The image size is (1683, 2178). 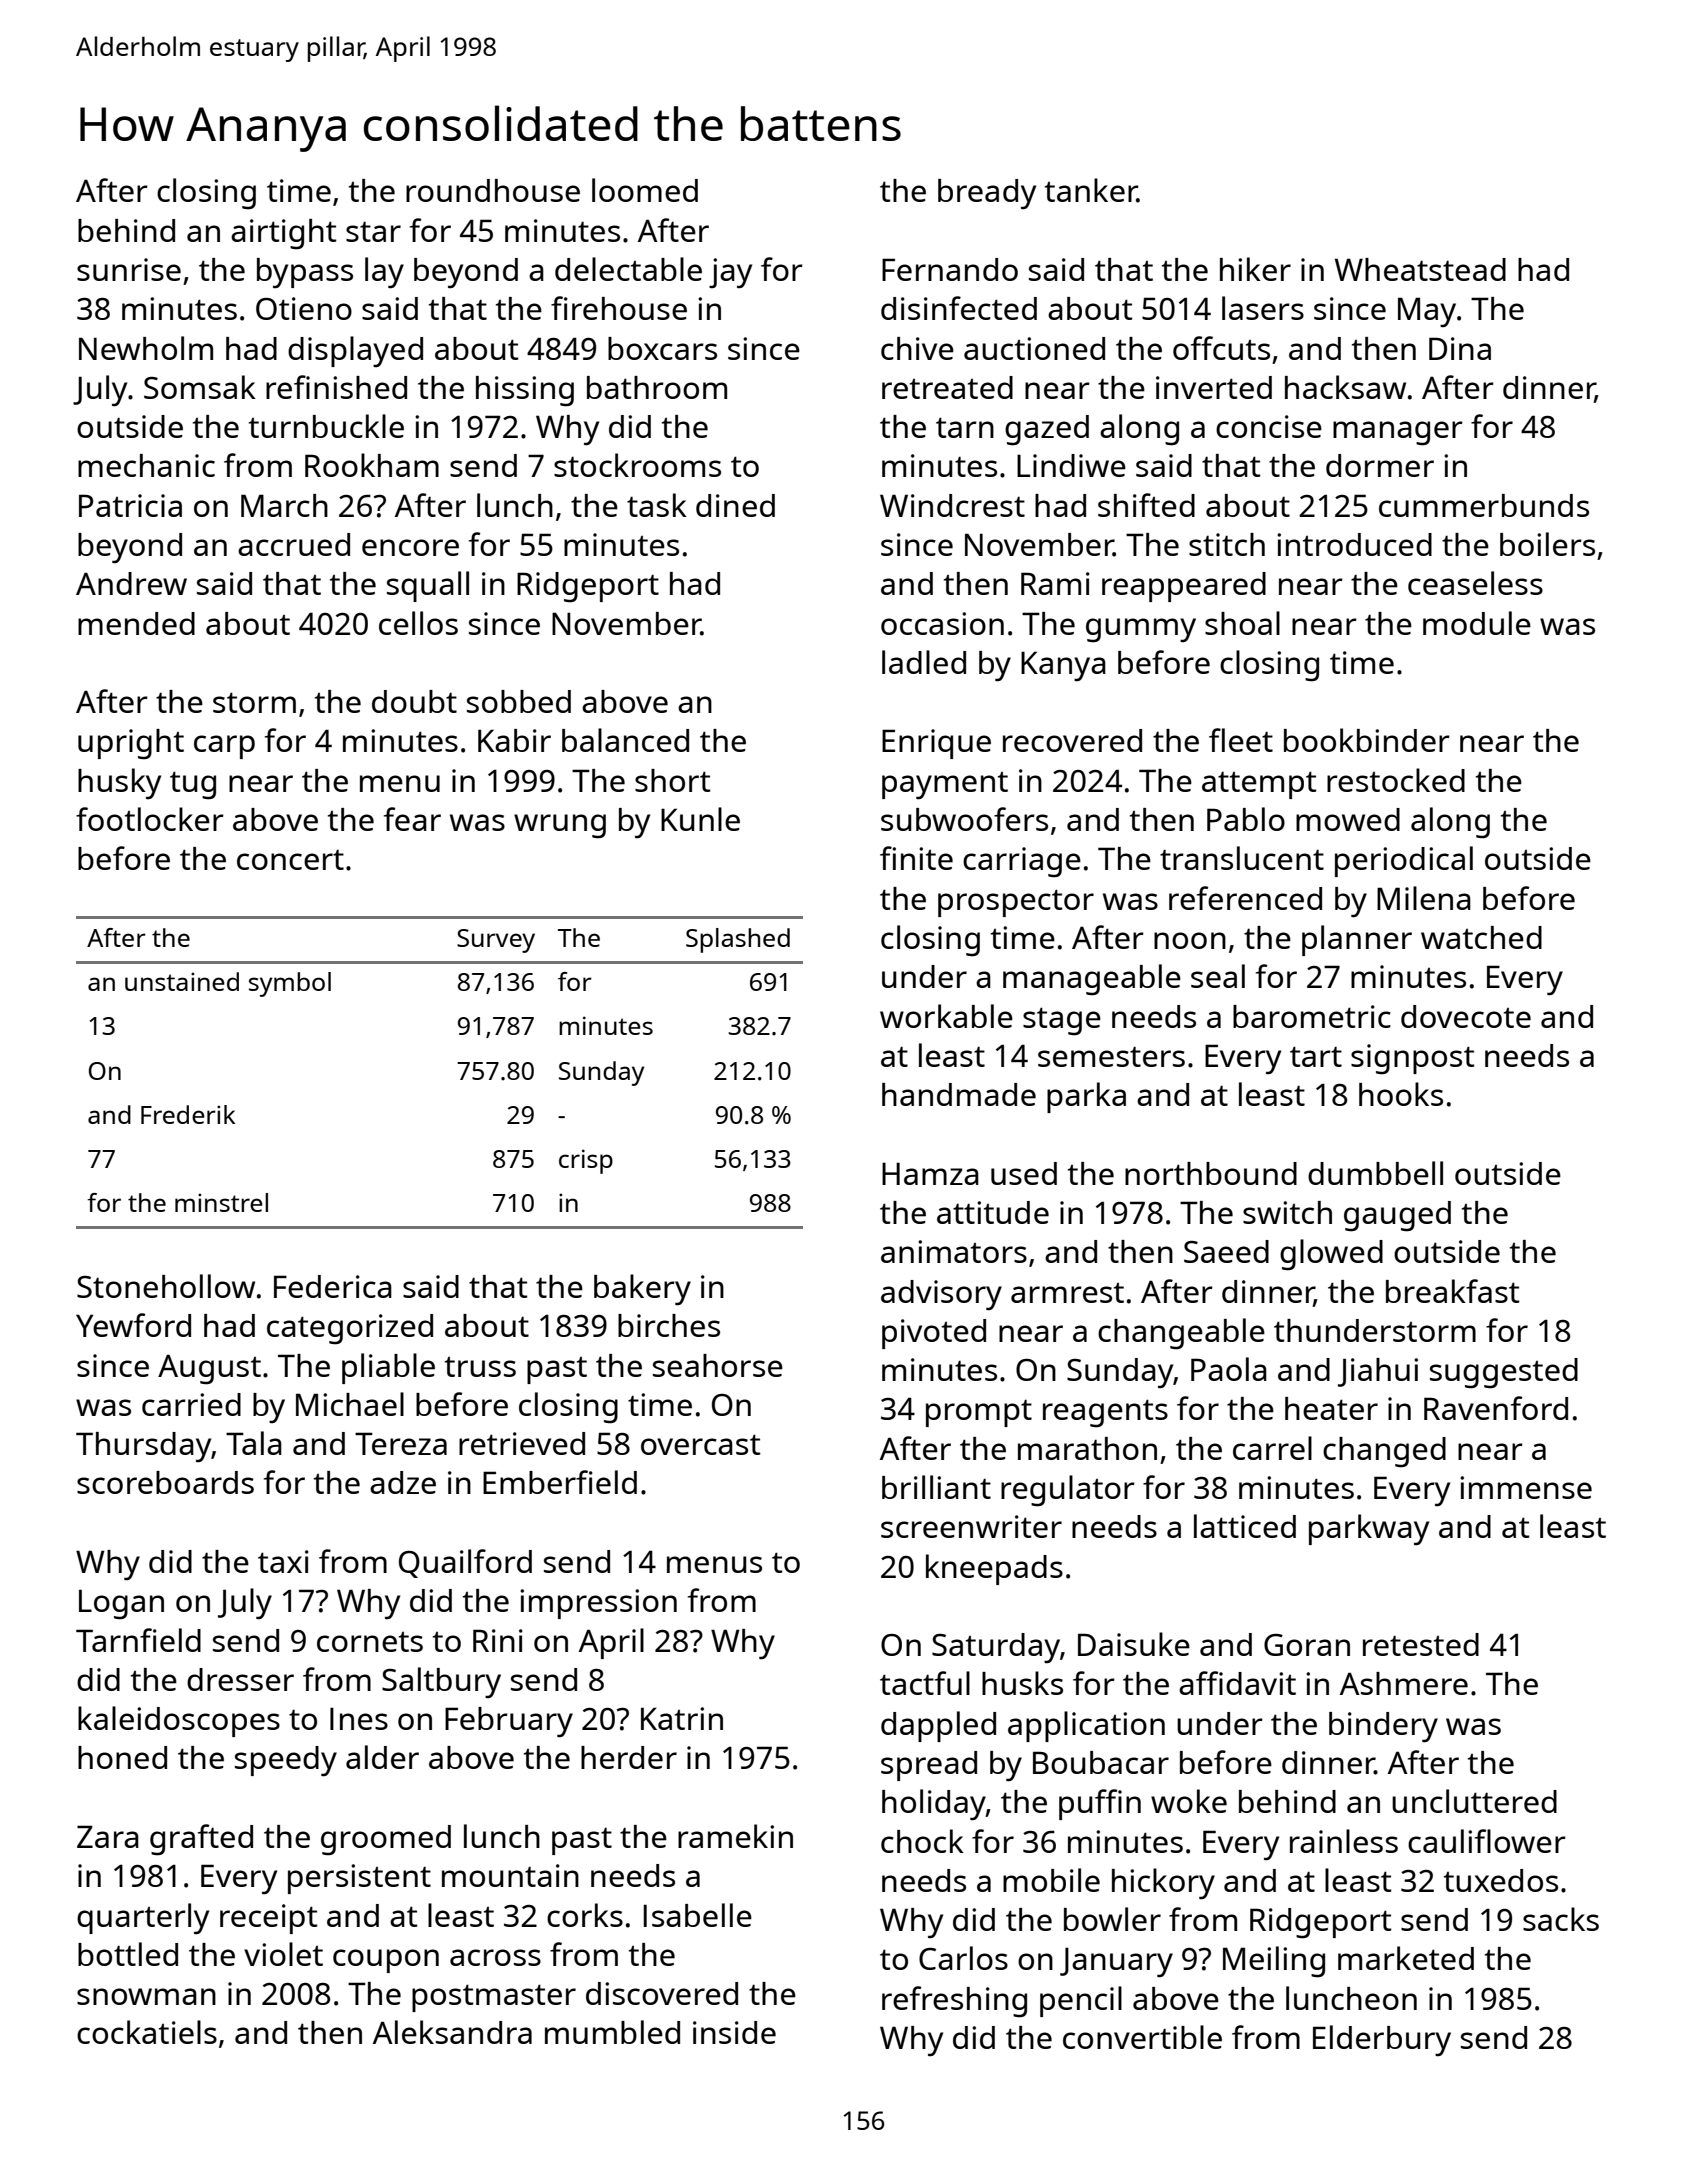 What do you see at coordinates (1255, 269) in the screenshot?
I see `hiker` at bounding box center [1255, 269].
